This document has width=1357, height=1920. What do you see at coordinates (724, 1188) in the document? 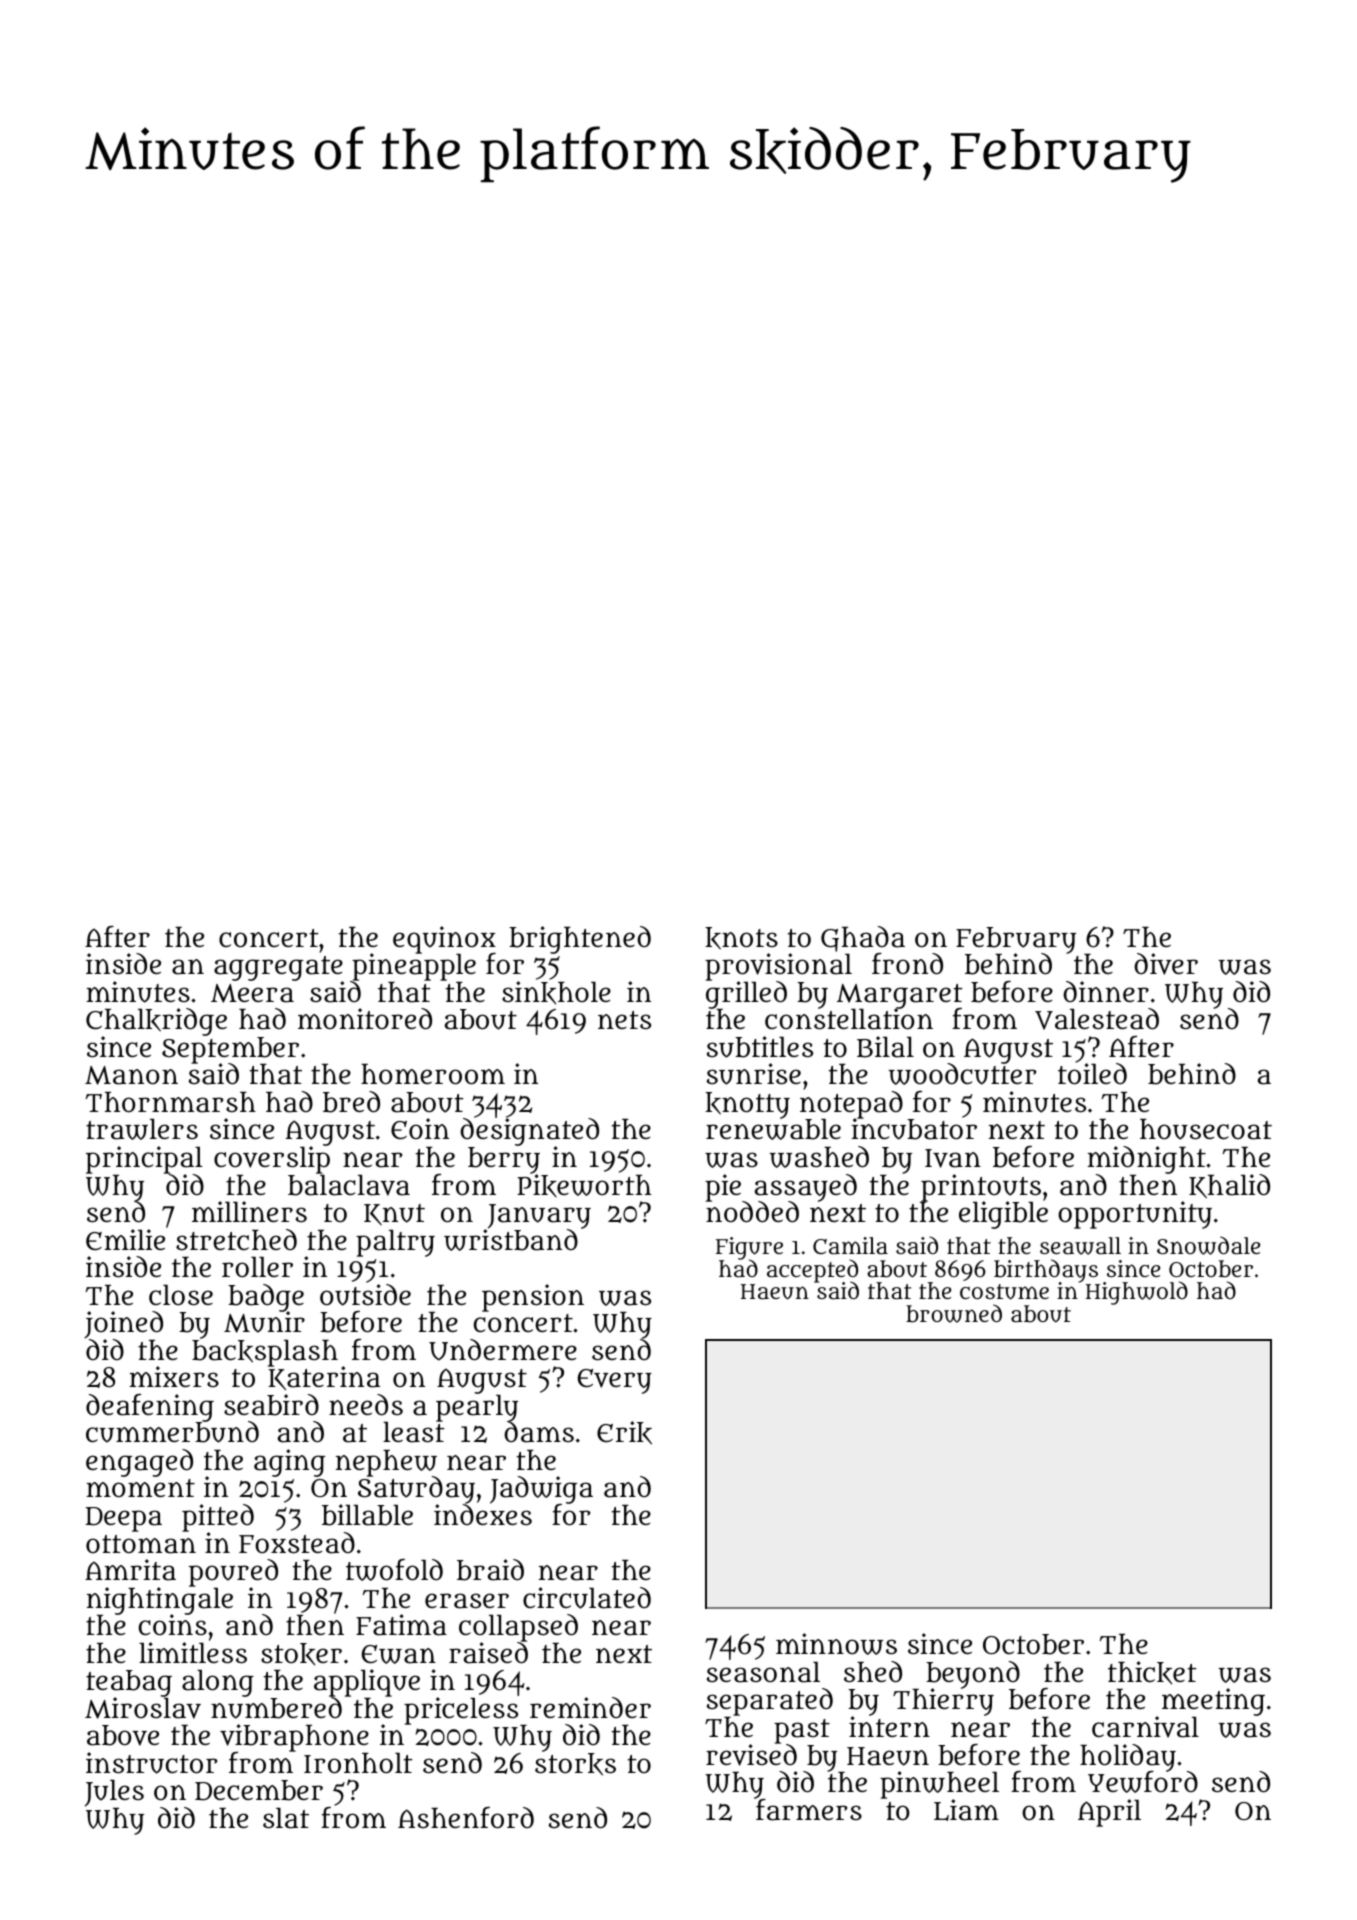
I see `pie` at bounding box center [724, 1188].
